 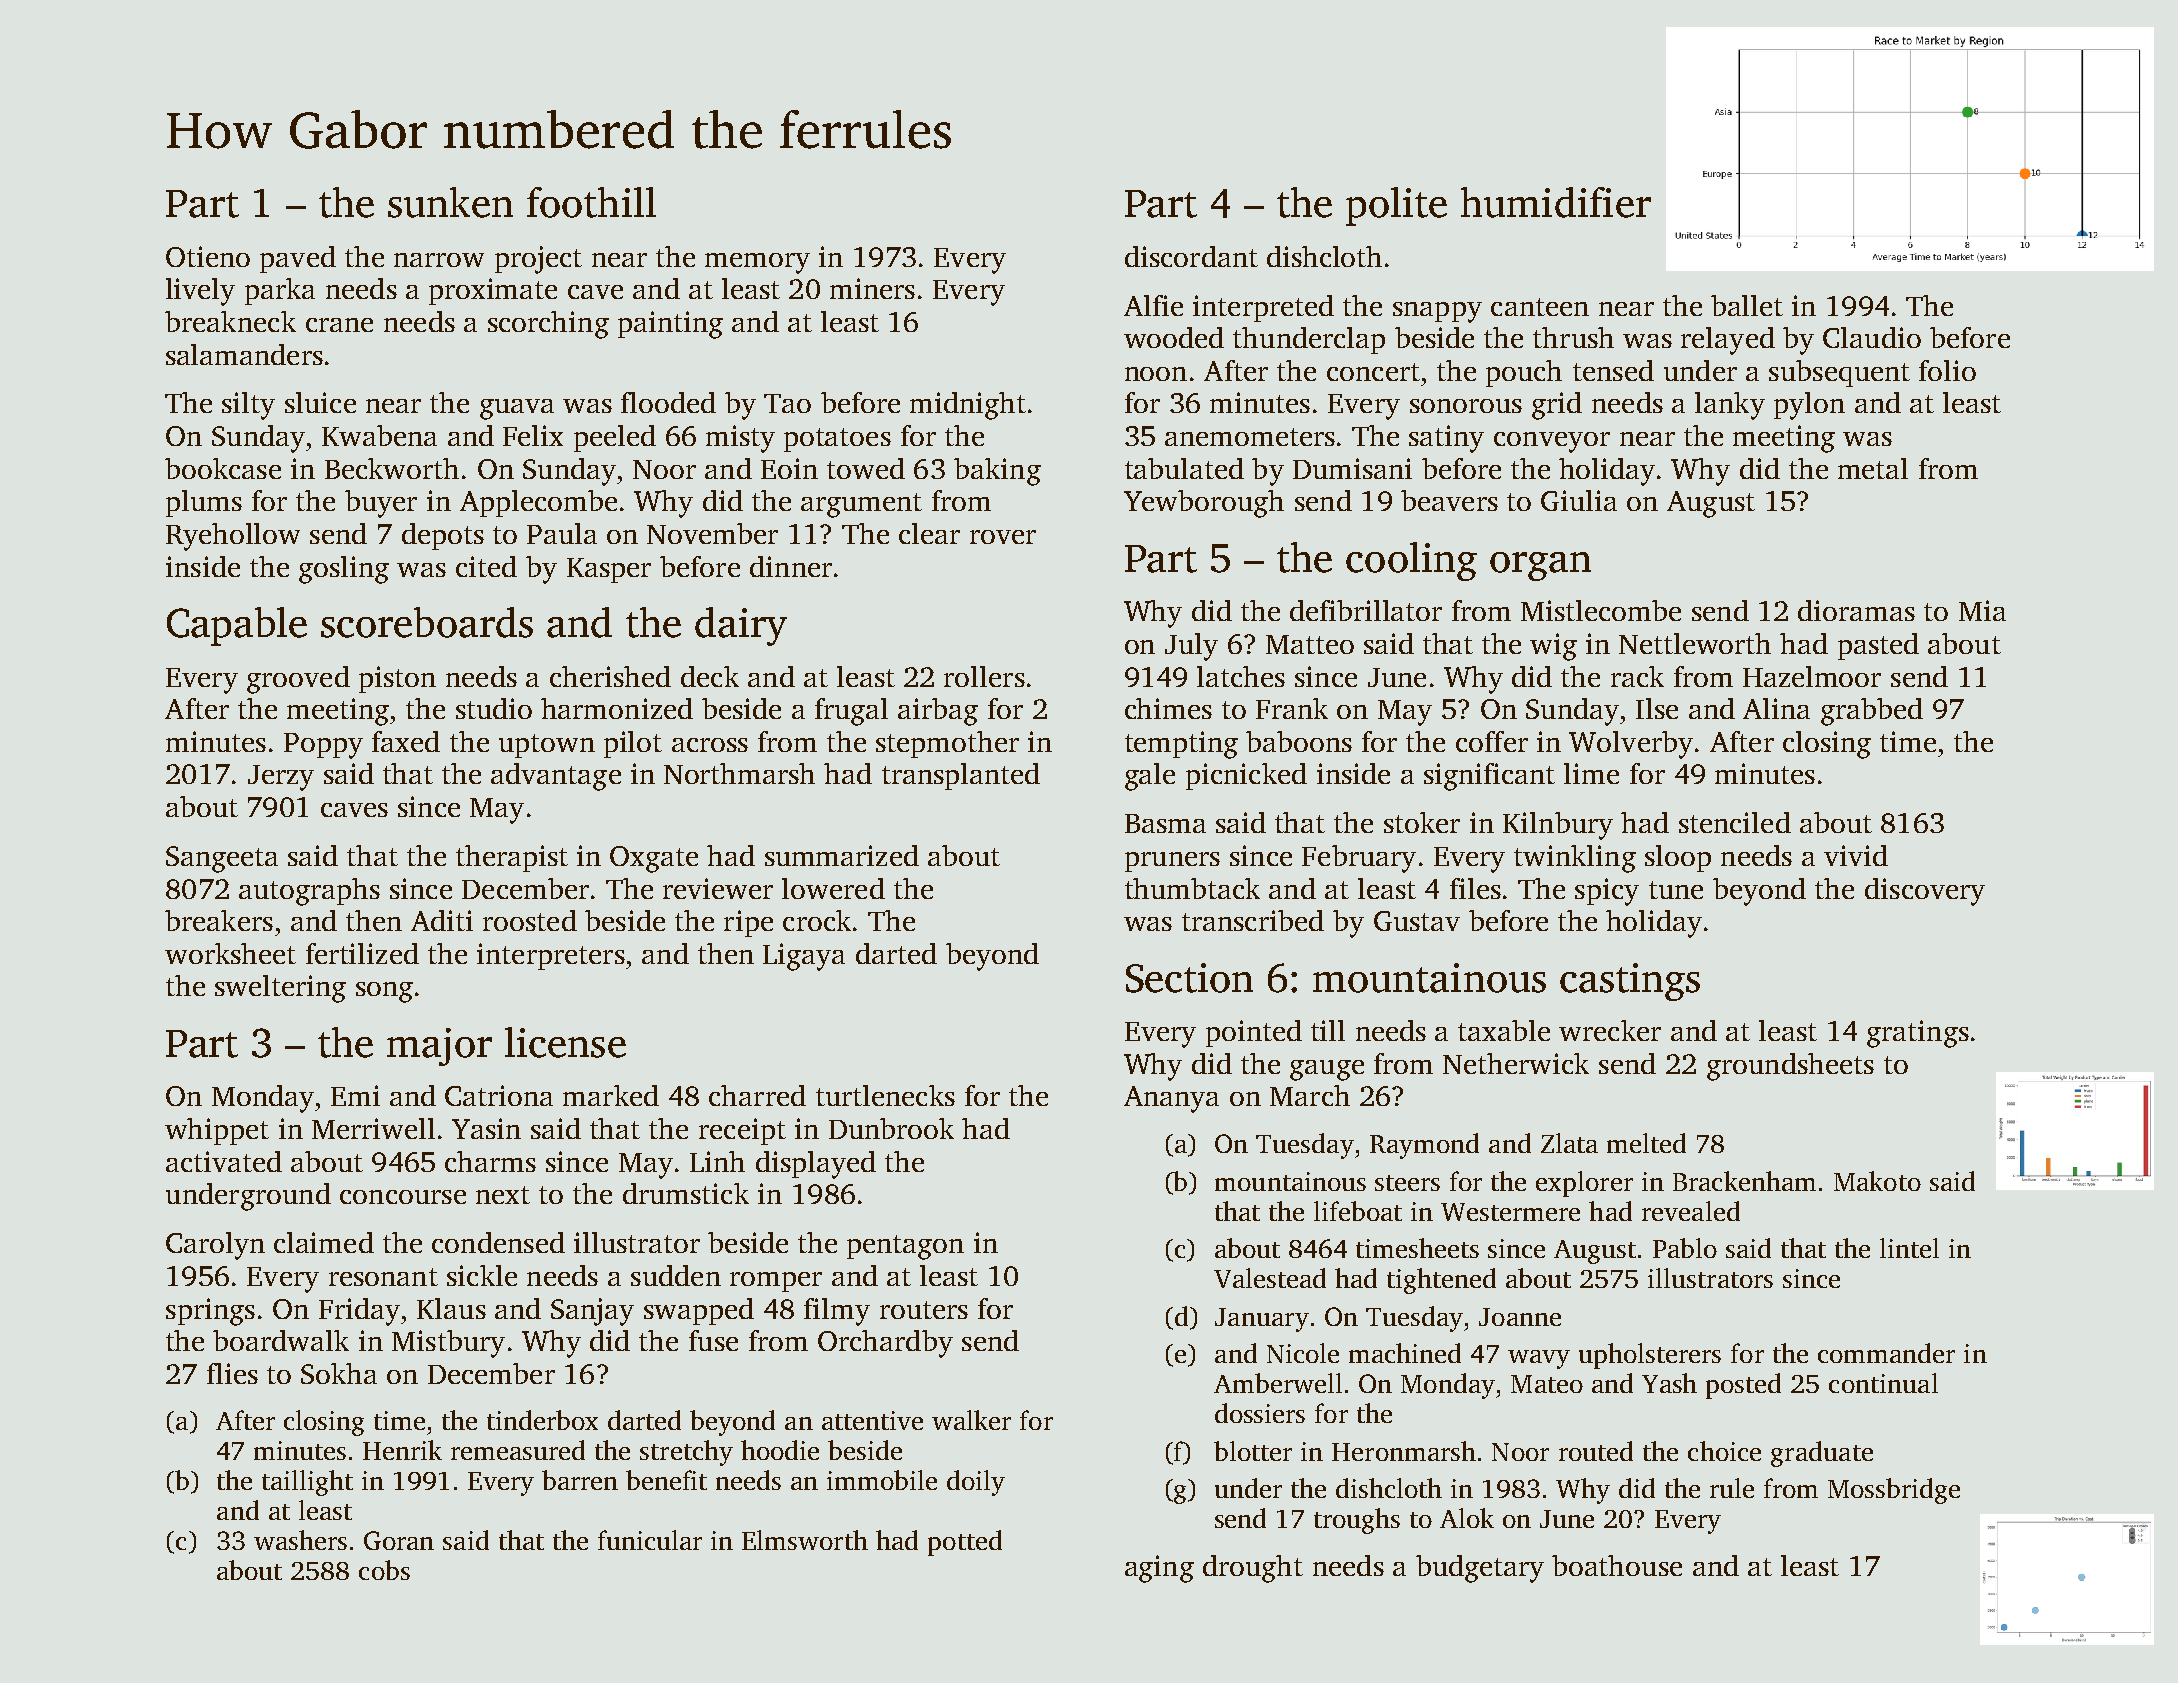 What do you see at coordinates (450, 202) in the screenshot?
I see `sunken` at bounding box center [450, 202].
